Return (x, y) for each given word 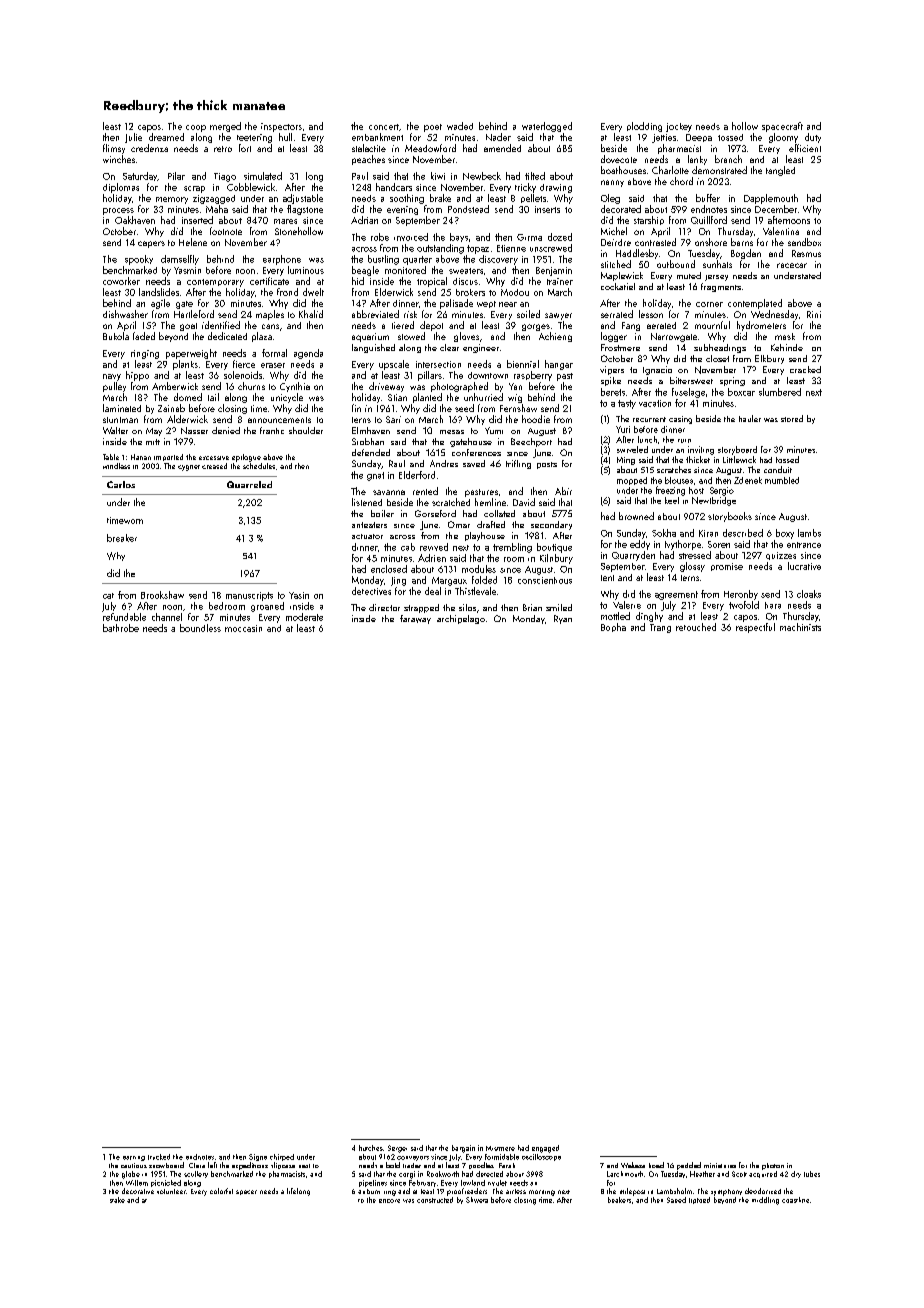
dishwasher (125, 314)
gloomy (783, 138)
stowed (411, 336)
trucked (159, 1157)
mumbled (782, 480)
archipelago (461, 619)
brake (440, 198)
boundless (200, 628)
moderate (304, 617)
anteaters (369, 525)
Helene (193, 242)
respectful (755, 628)
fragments (721, 287)
